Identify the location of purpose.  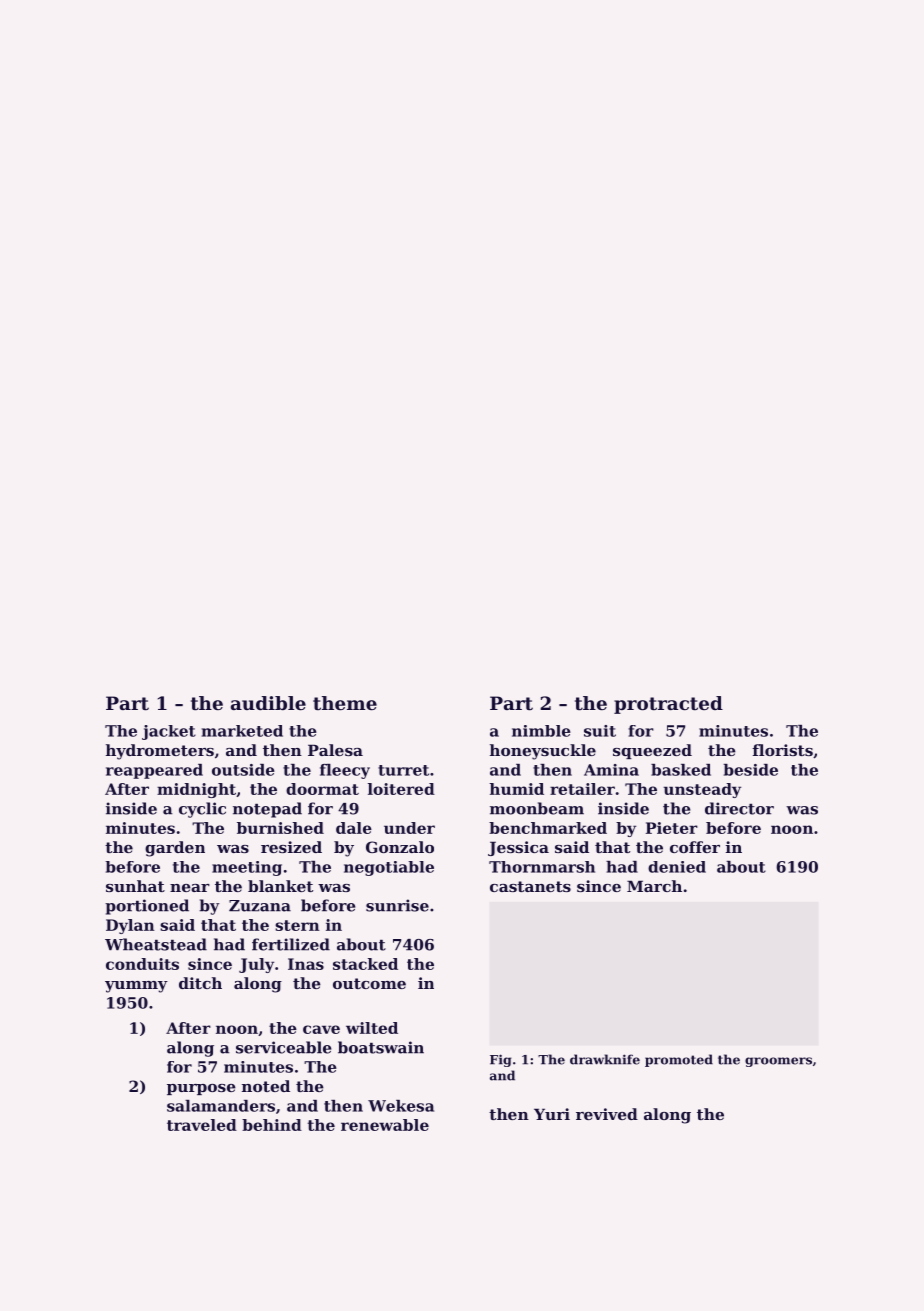
(201, 1089).
